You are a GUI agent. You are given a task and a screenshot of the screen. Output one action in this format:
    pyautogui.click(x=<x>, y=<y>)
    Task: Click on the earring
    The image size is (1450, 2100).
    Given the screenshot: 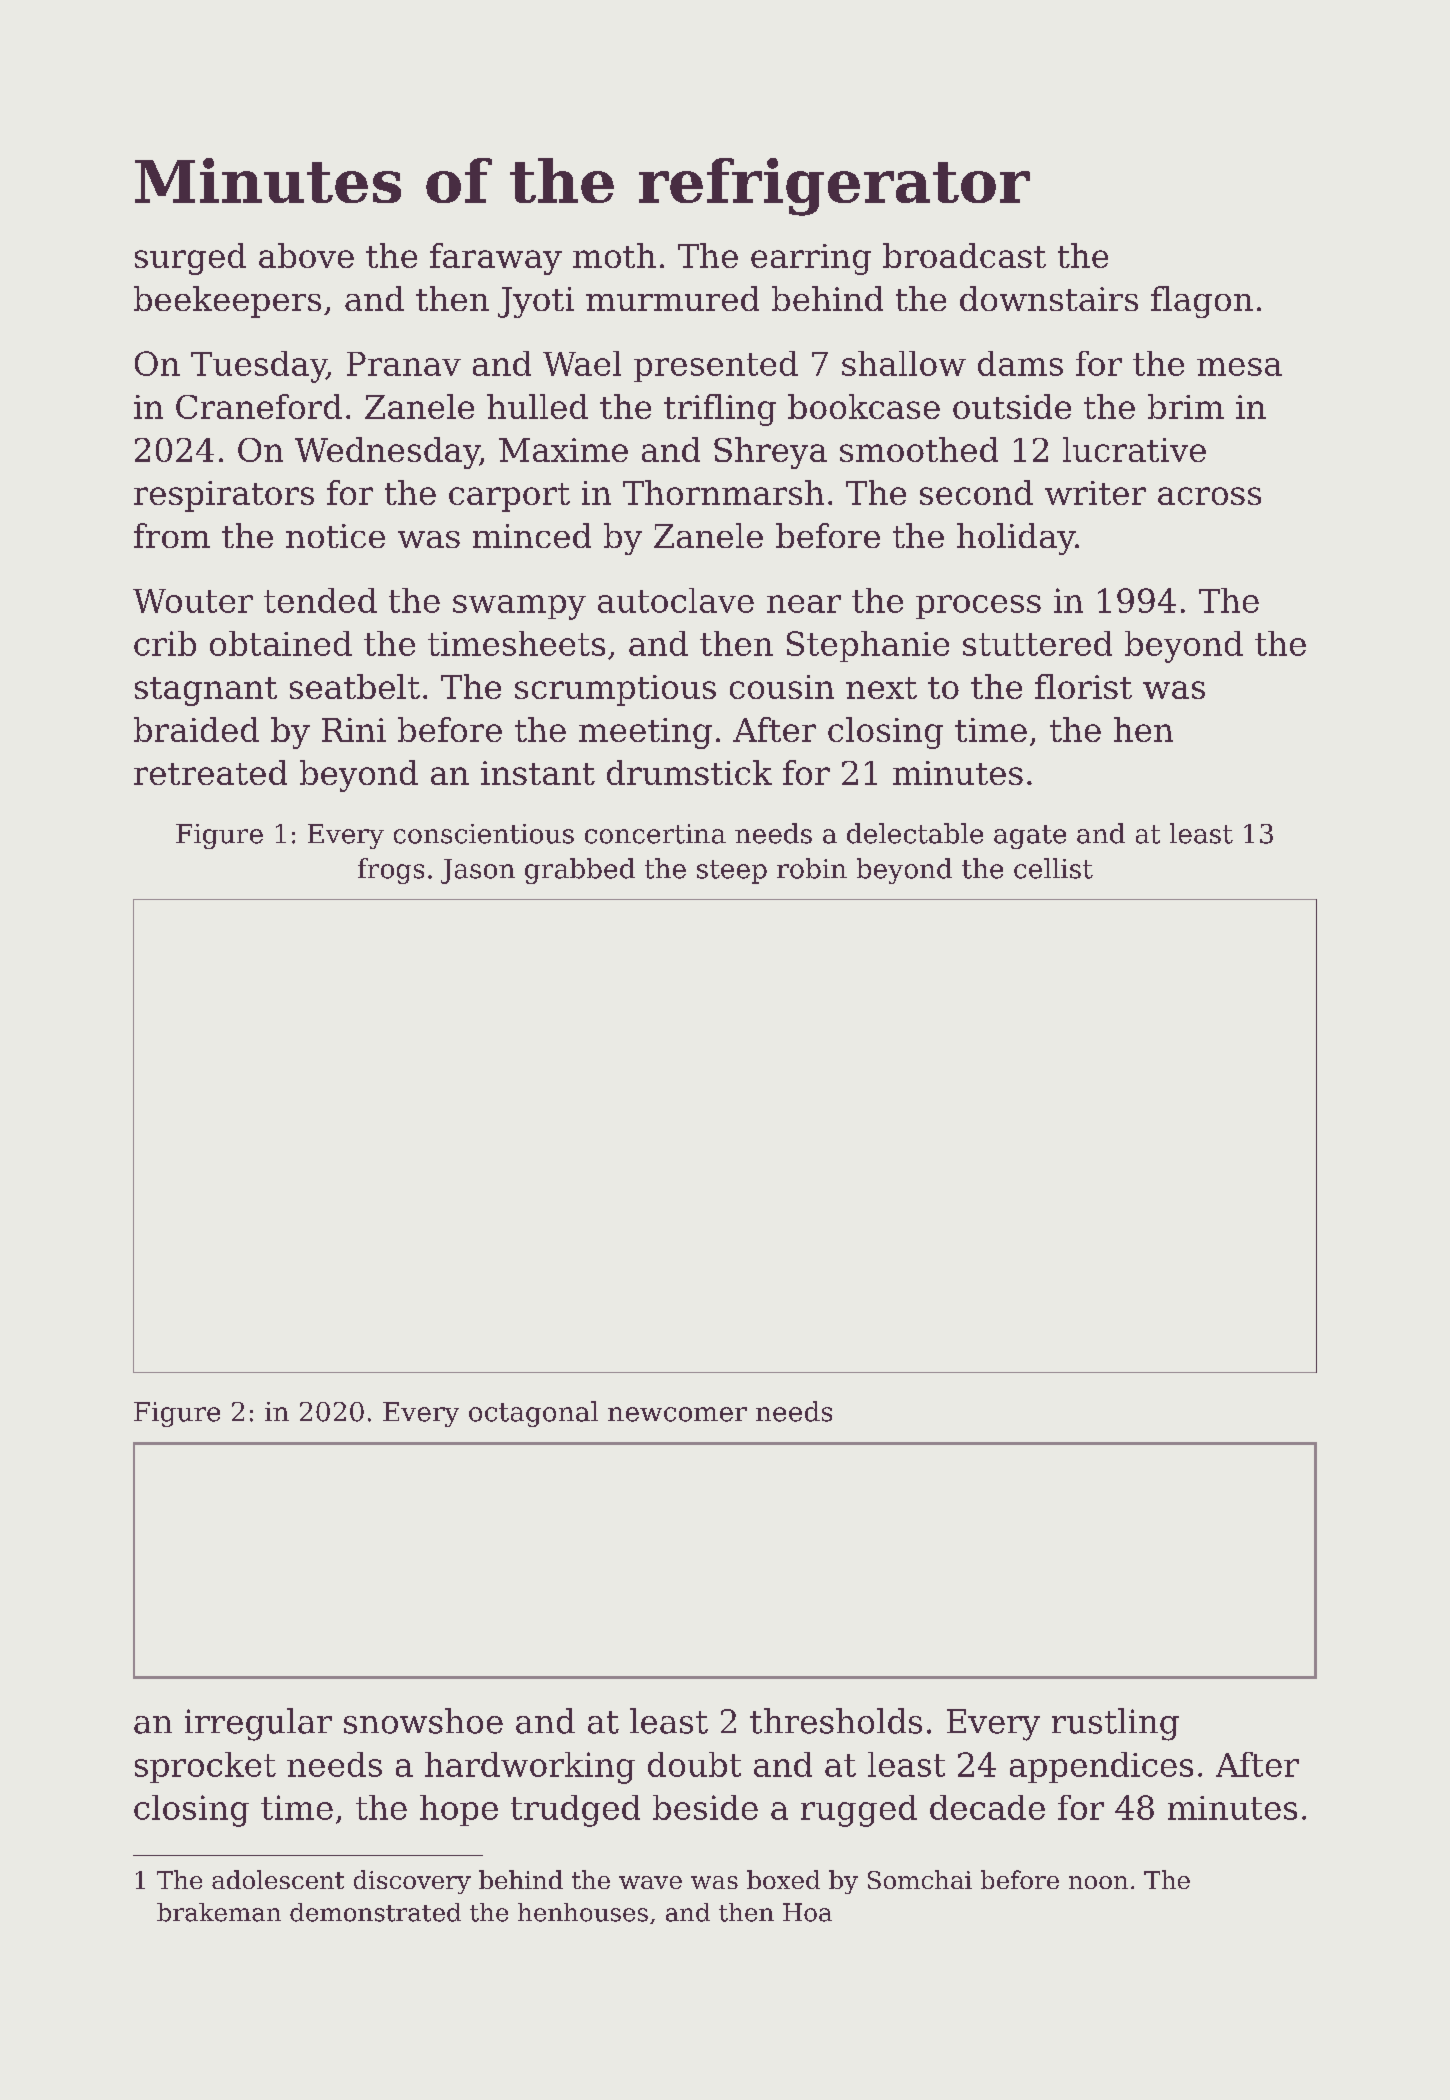 What is the action you would take?
    pyautogui.click(x=811, y=259)
